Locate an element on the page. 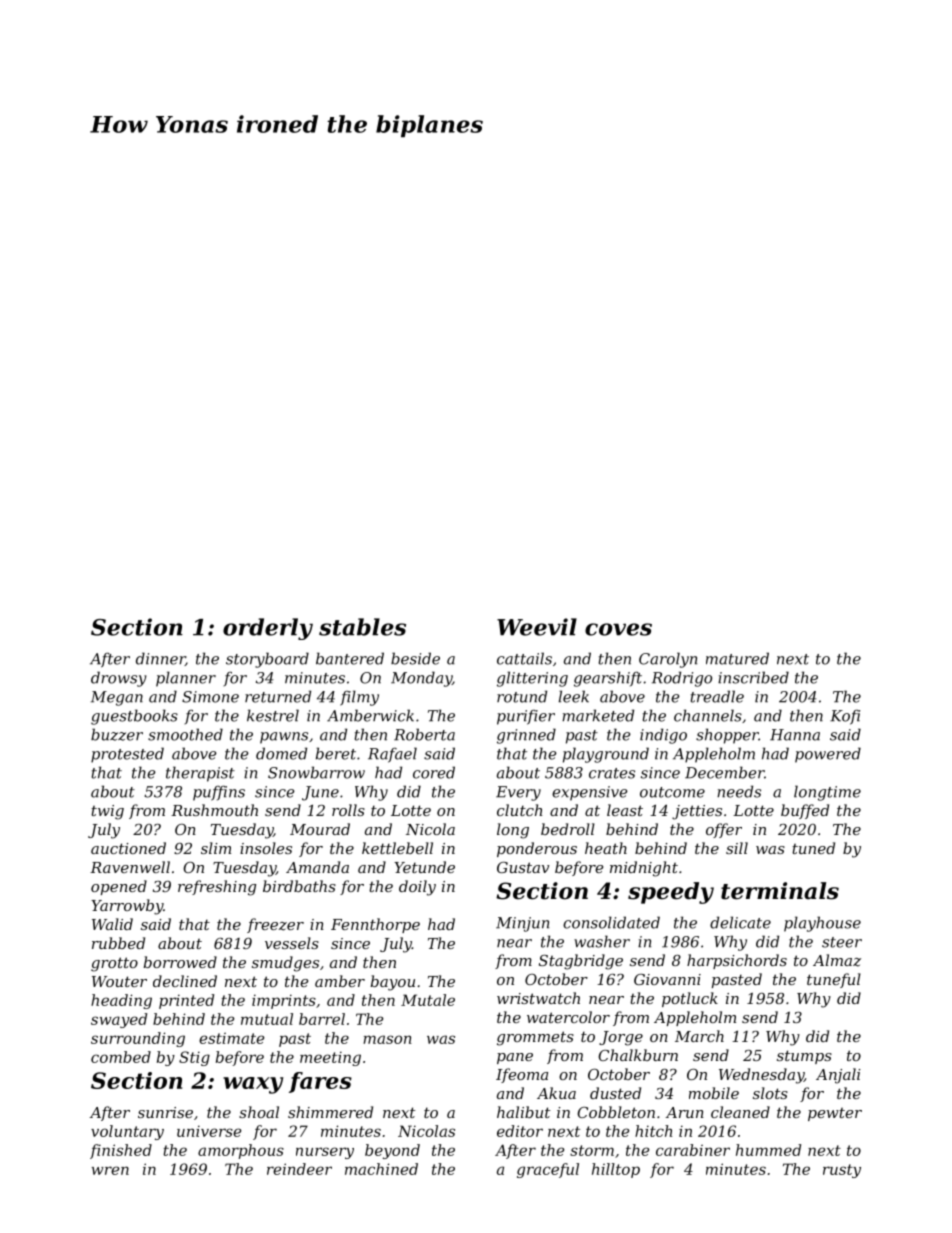 The height and width of the document is (1233, 952). twig is located at coordinates (107, 812).
